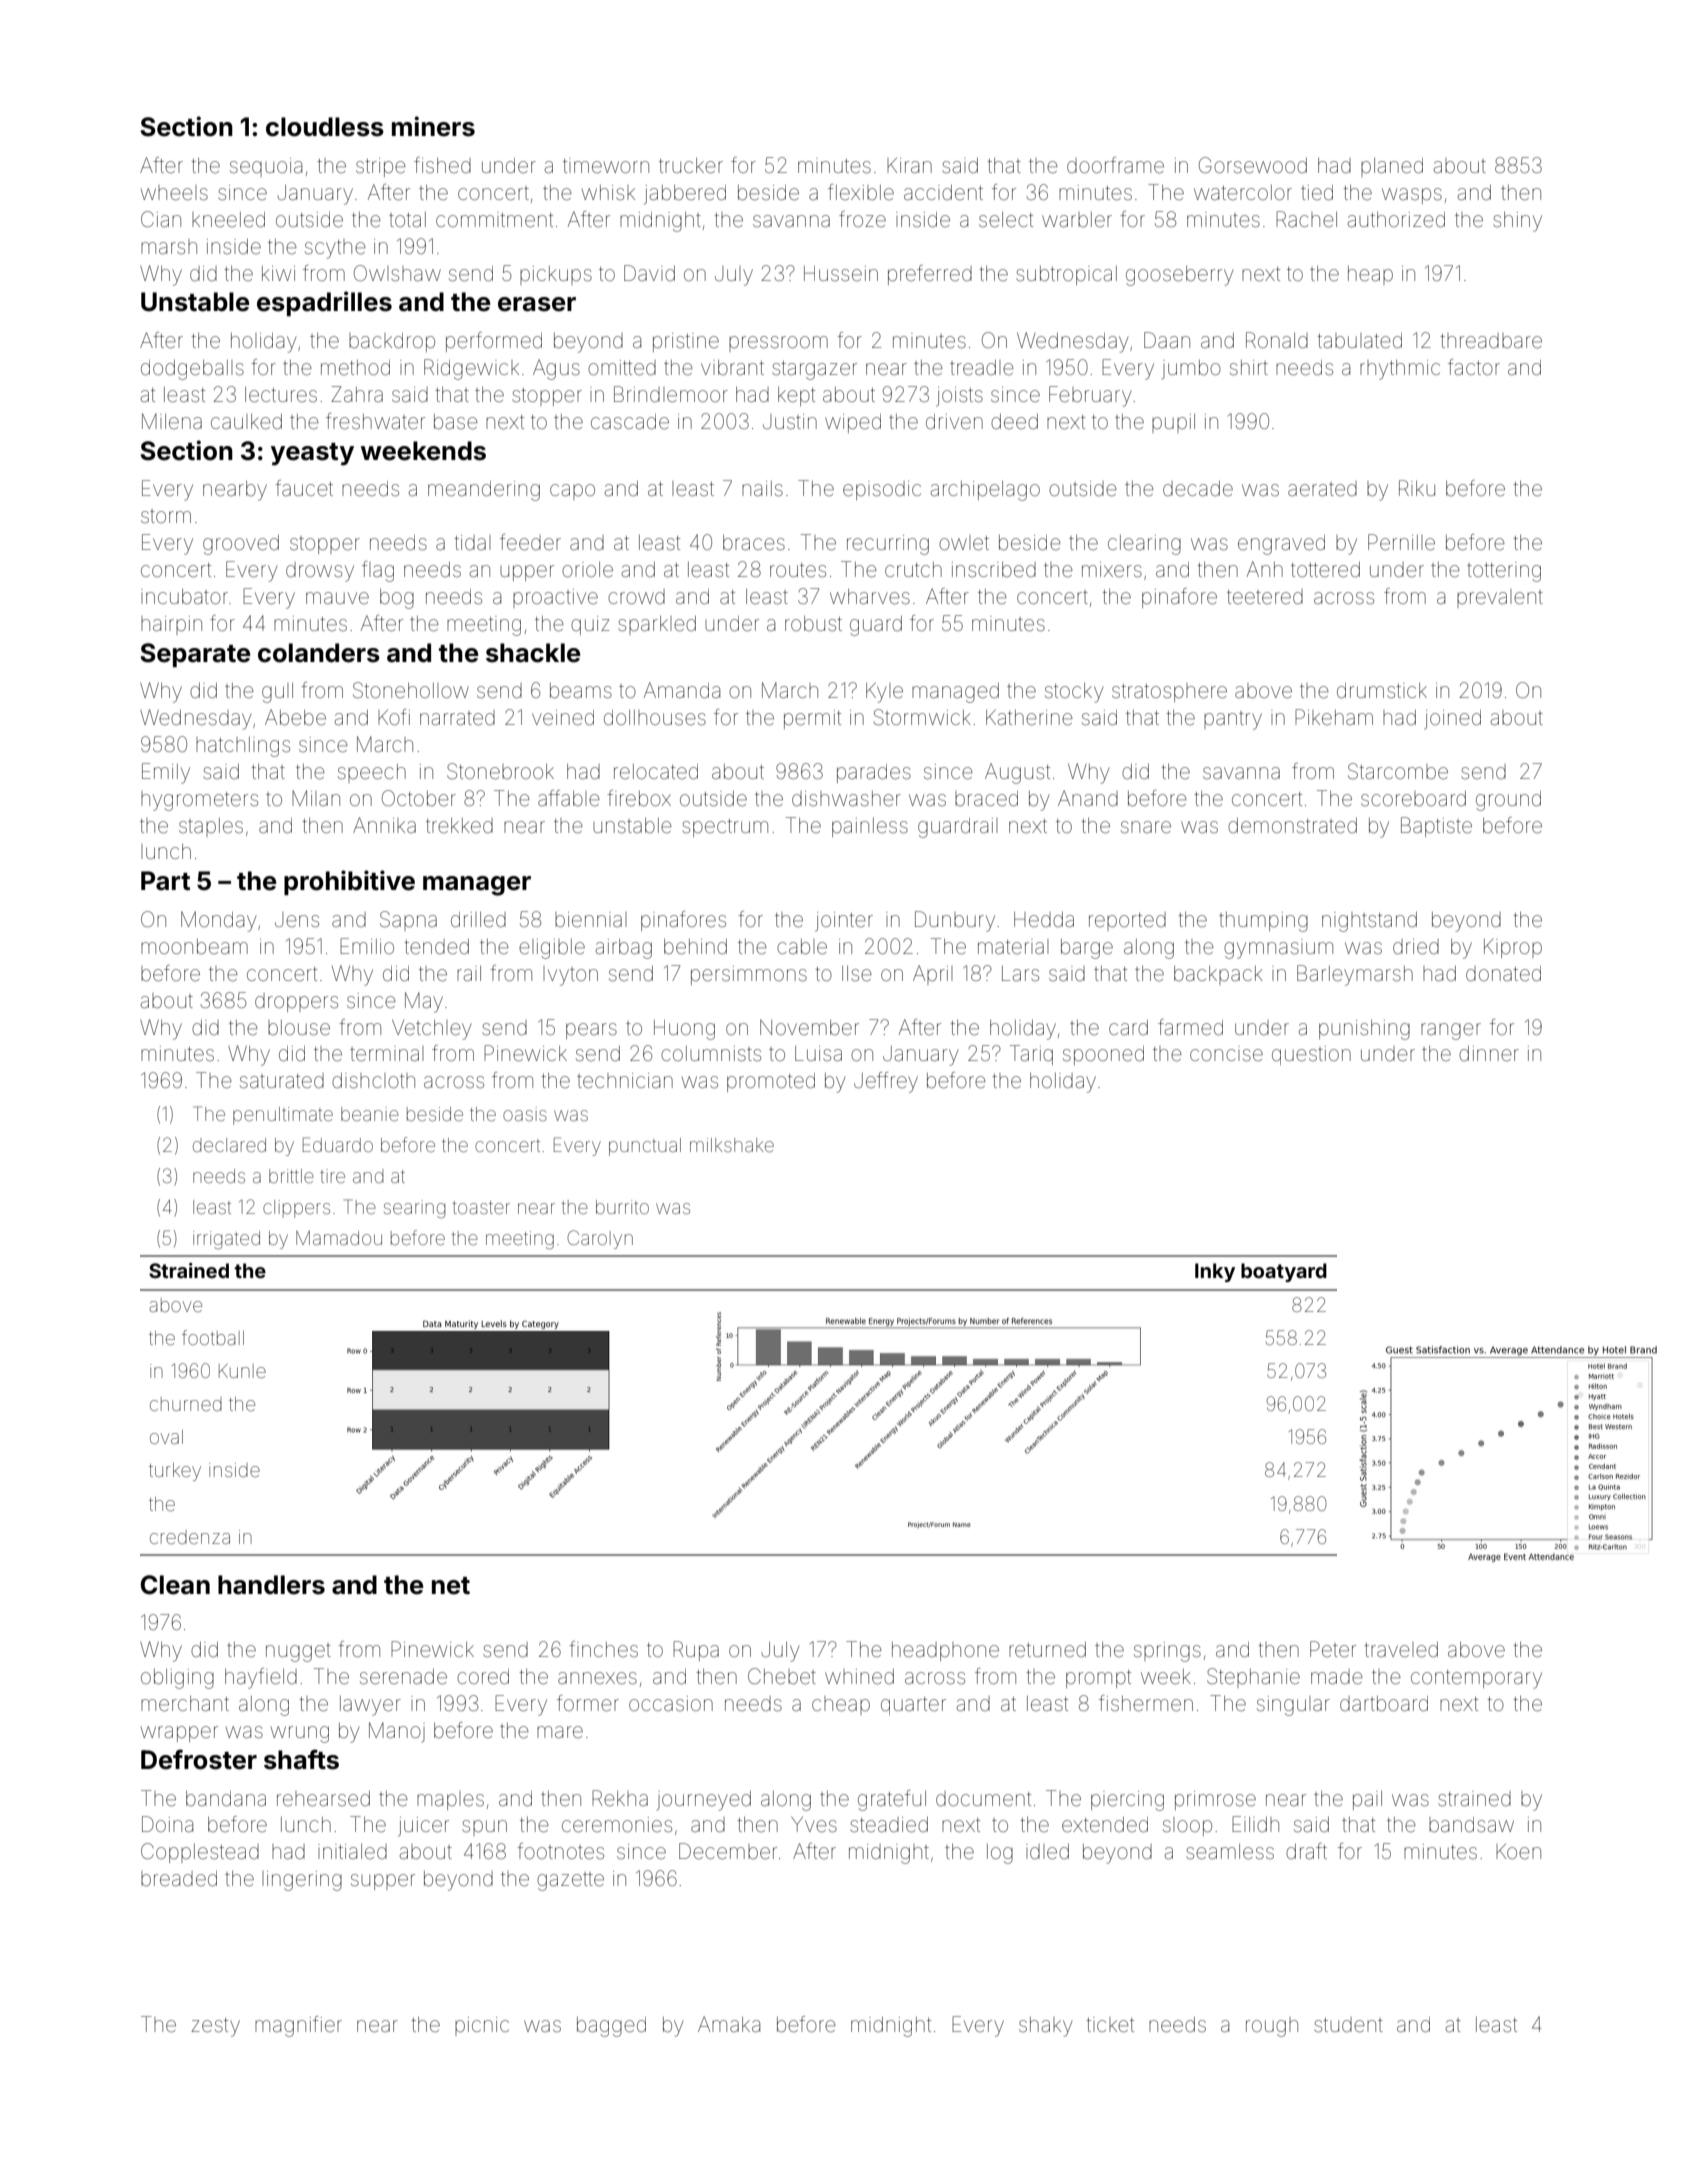  What do you see at coordinates (611, 2027) in the screenshot?
I see `bagged` at bounding box center [611, 2027].
